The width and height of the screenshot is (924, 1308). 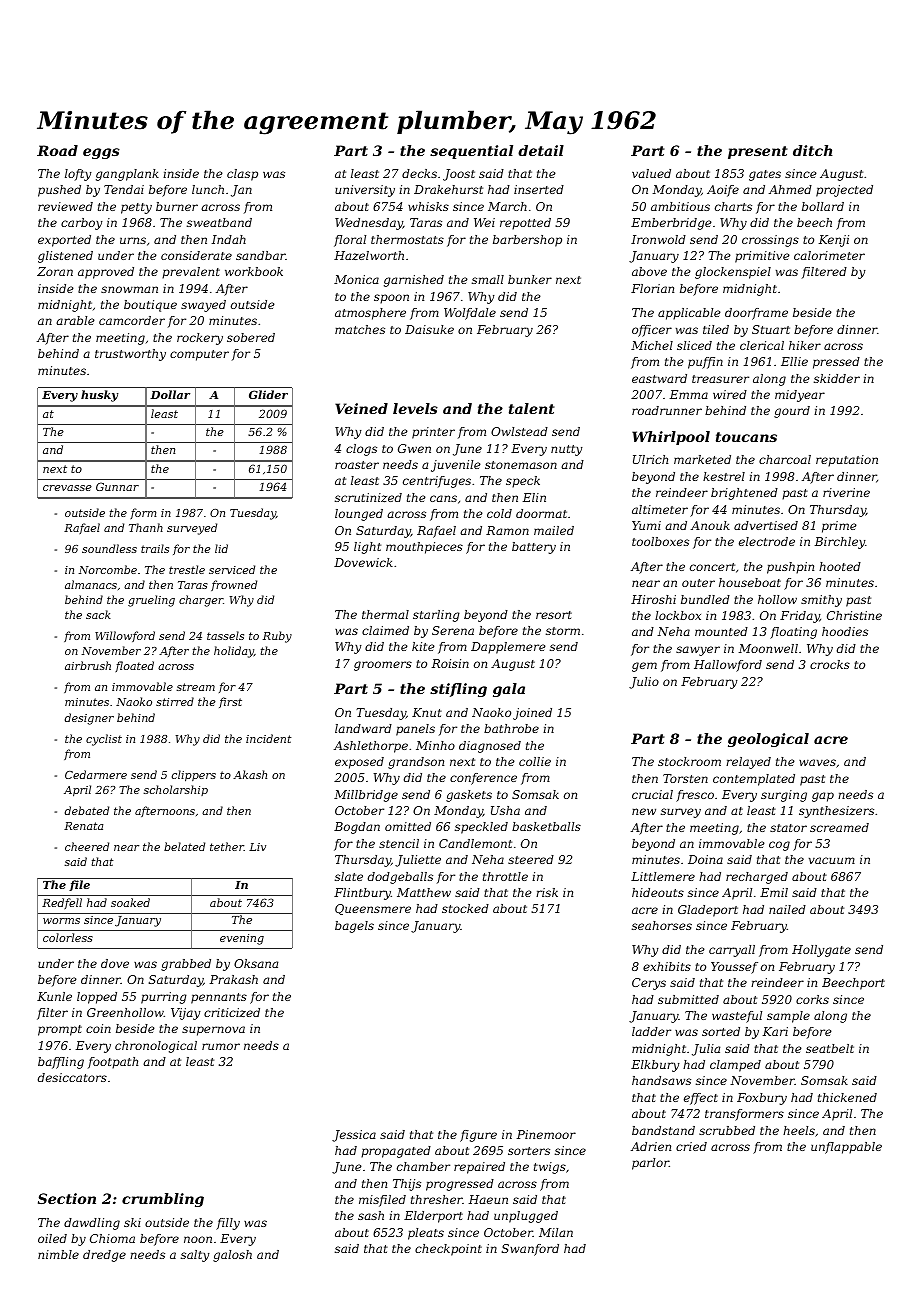 I want to click on eggs, so click(x=101, y=153).
